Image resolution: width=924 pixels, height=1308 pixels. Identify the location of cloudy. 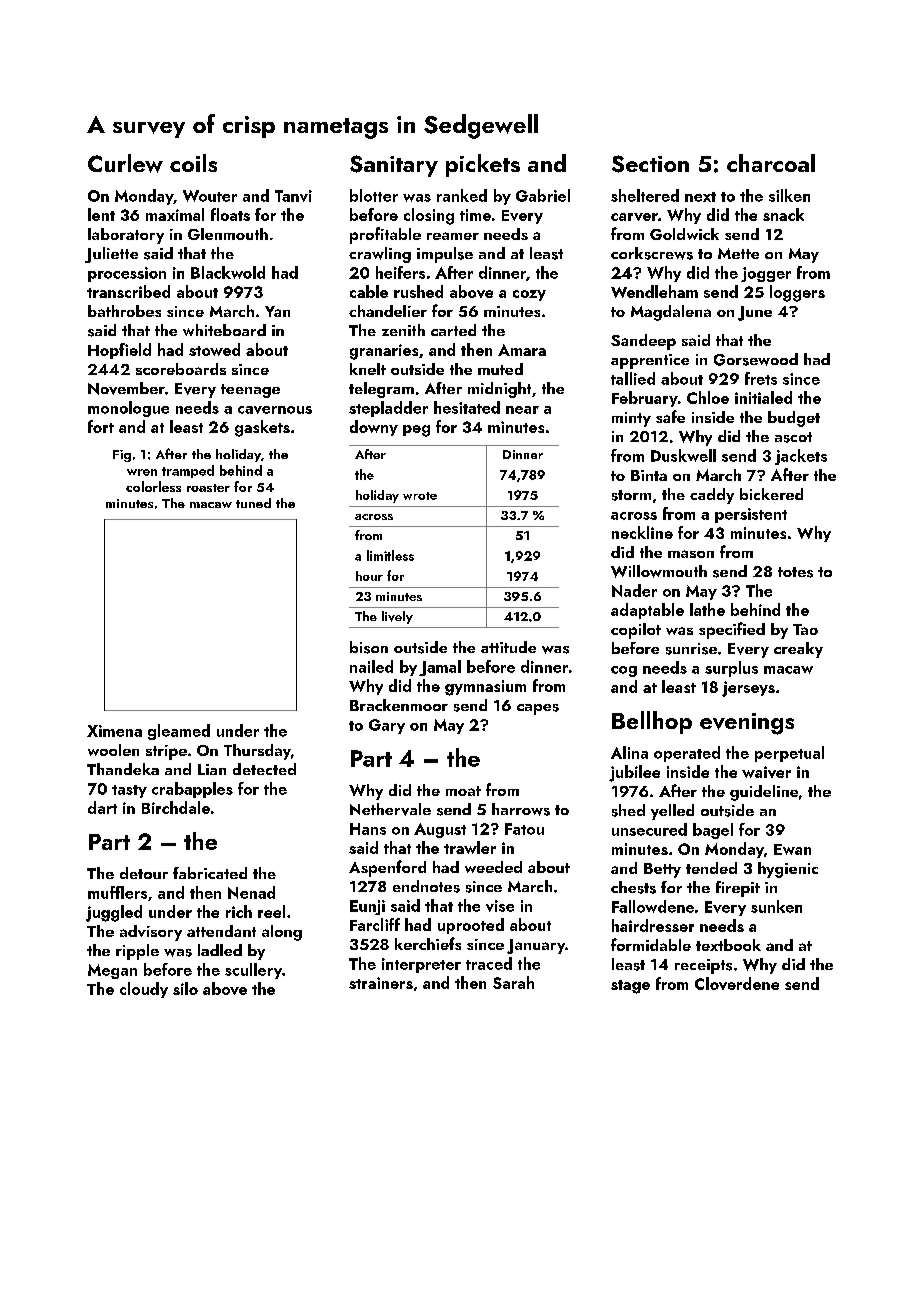
(144, 990).
